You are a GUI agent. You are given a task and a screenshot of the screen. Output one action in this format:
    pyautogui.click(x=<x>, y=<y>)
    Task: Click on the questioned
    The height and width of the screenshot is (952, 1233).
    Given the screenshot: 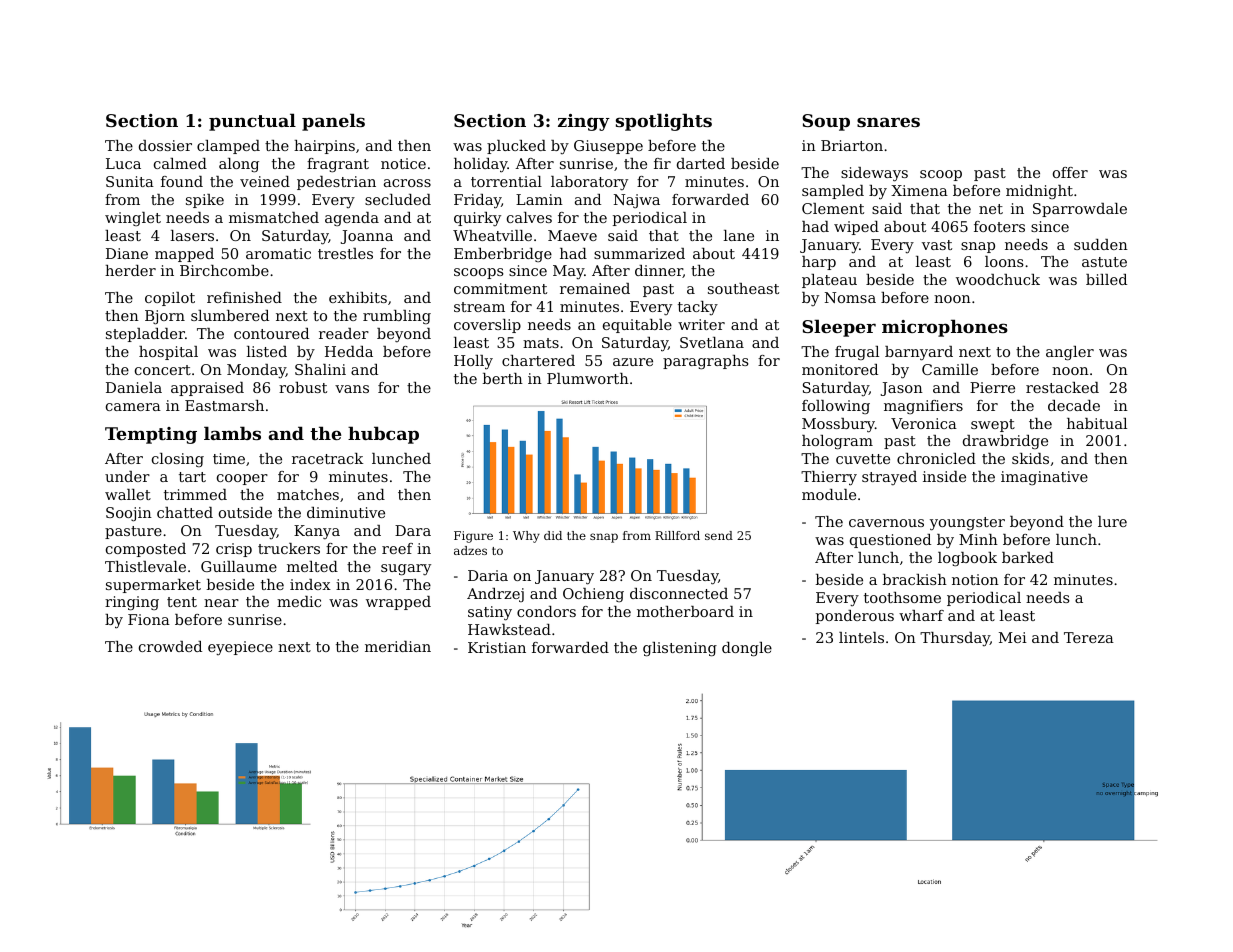 What is the action you would take?
    pyautogui.click(x=890, y=541)
